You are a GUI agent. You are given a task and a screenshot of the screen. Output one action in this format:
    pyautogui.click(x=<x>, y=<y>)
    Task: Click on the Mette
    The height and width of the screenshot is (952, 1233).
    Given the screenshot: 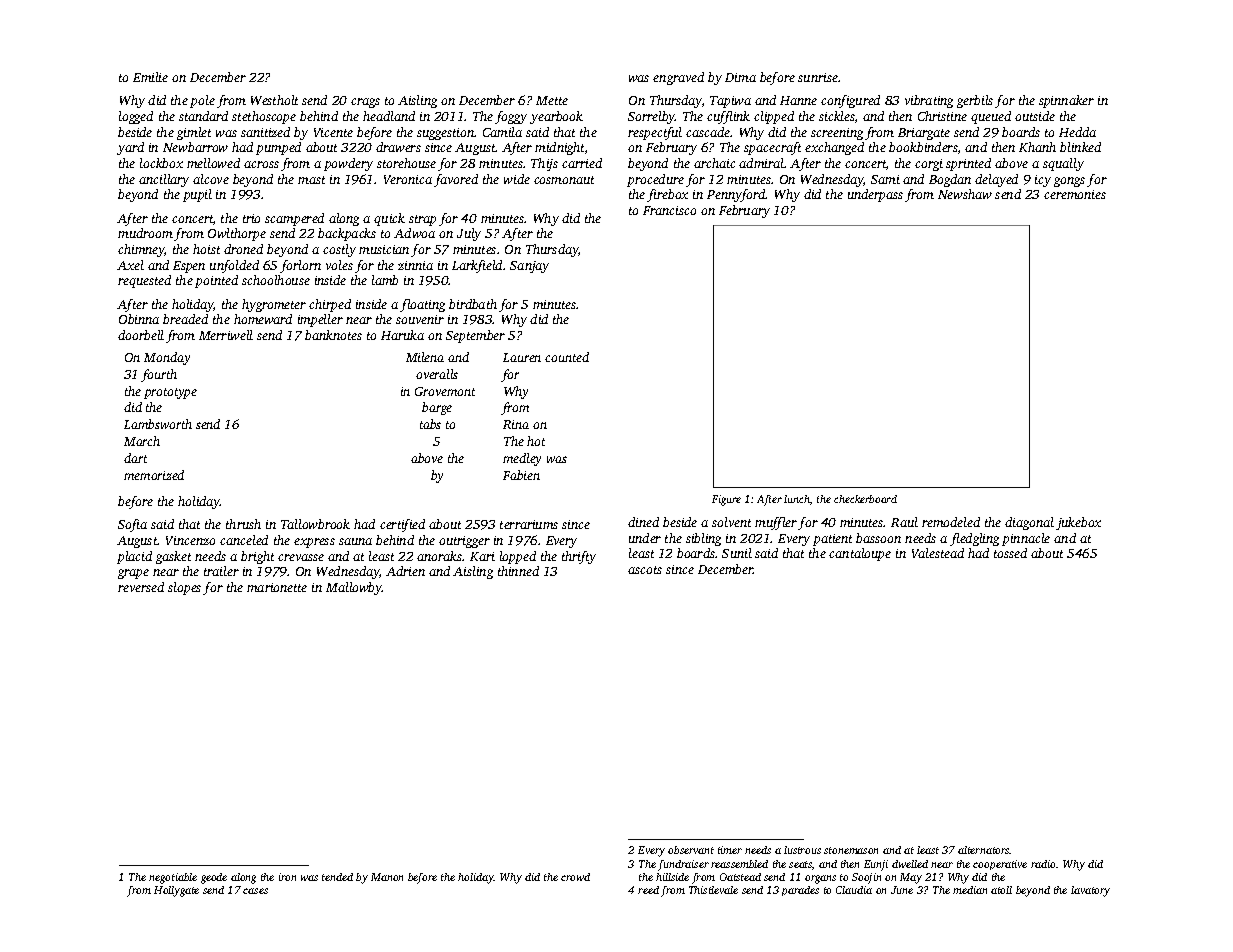 What is the action you would take?
    pyautogui.click(x=552, y=100)
